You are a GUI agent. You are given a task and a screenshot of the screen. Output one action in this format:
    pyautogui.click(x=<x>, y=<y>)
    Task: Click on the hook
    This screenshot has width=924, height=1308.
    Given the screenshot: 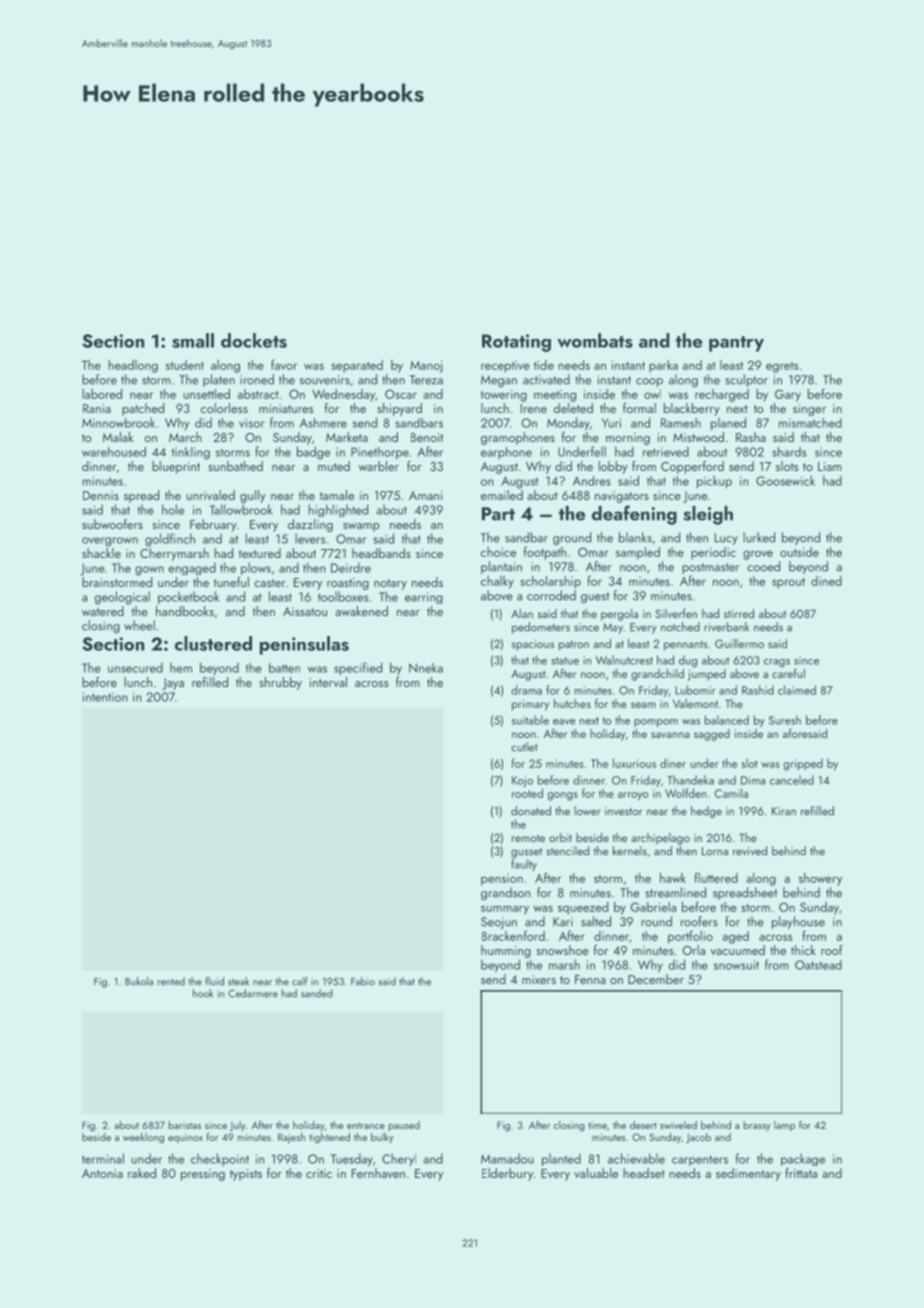 What is the action you would take?
    pyautogui.click(x=203, y=993)
